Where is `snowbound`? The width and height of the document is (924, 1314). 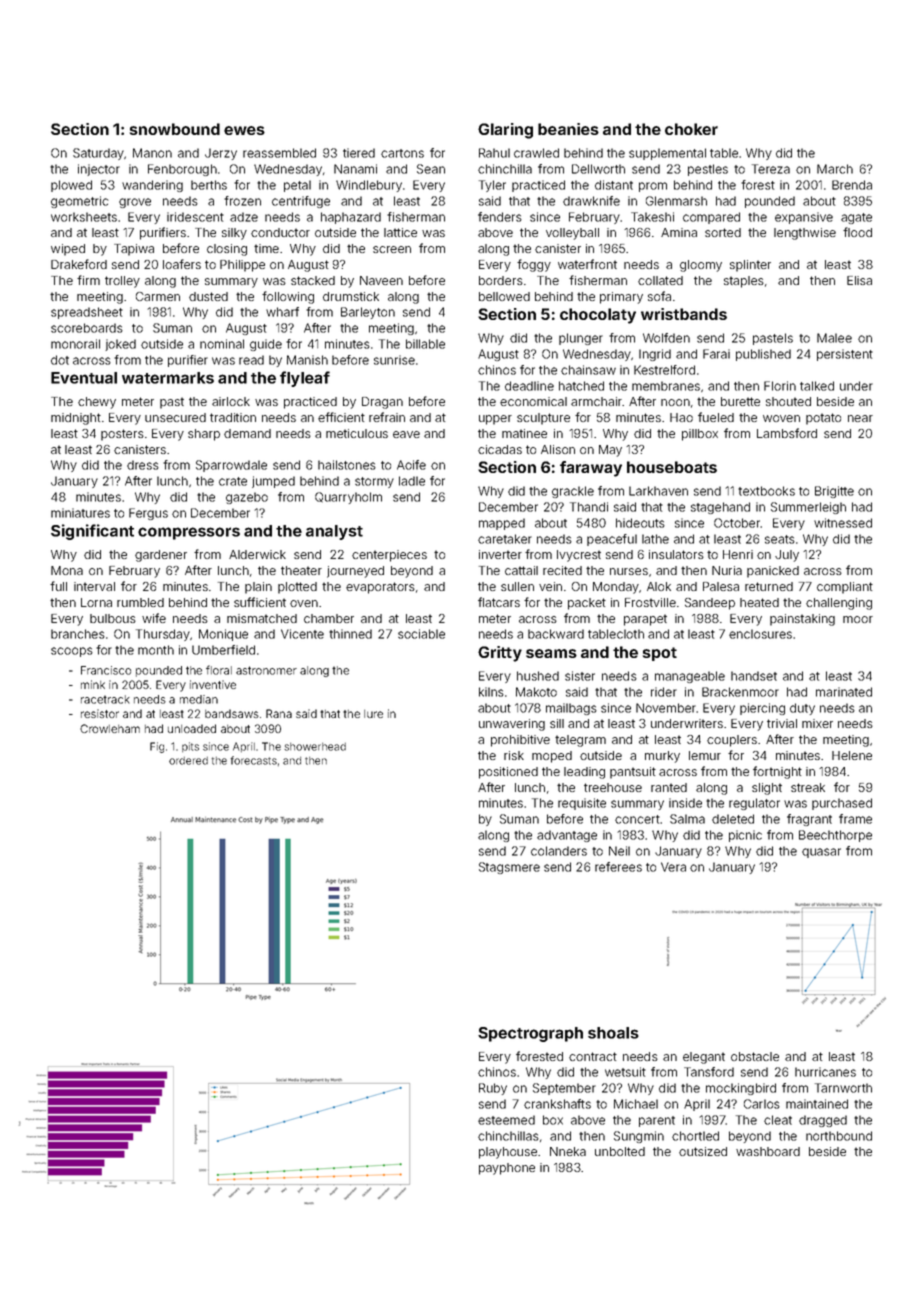
snowbound is located at coordinates (175, 129).
